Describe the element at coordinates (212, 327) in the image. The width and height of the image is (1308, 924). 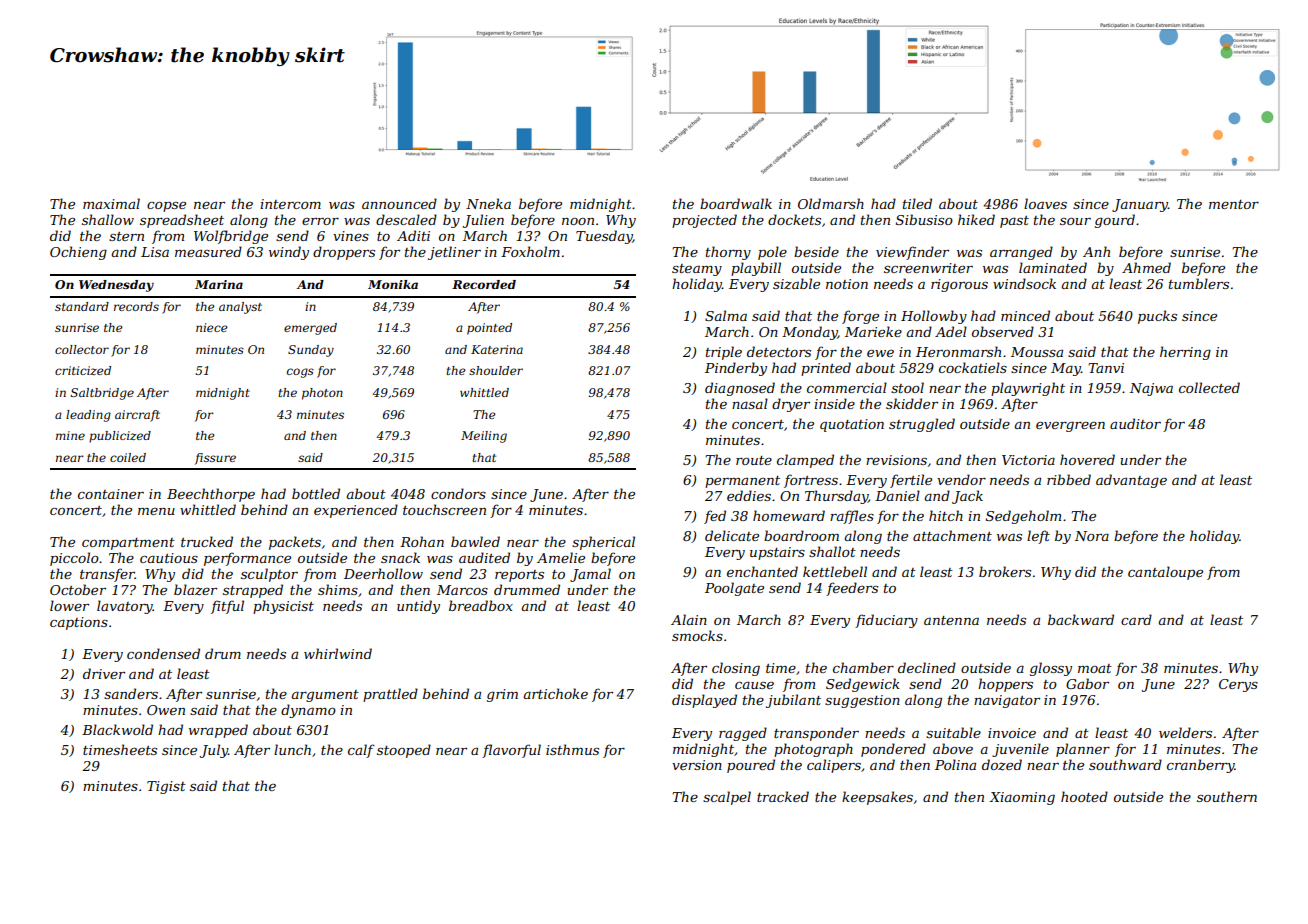
I see `niece` at that location.
